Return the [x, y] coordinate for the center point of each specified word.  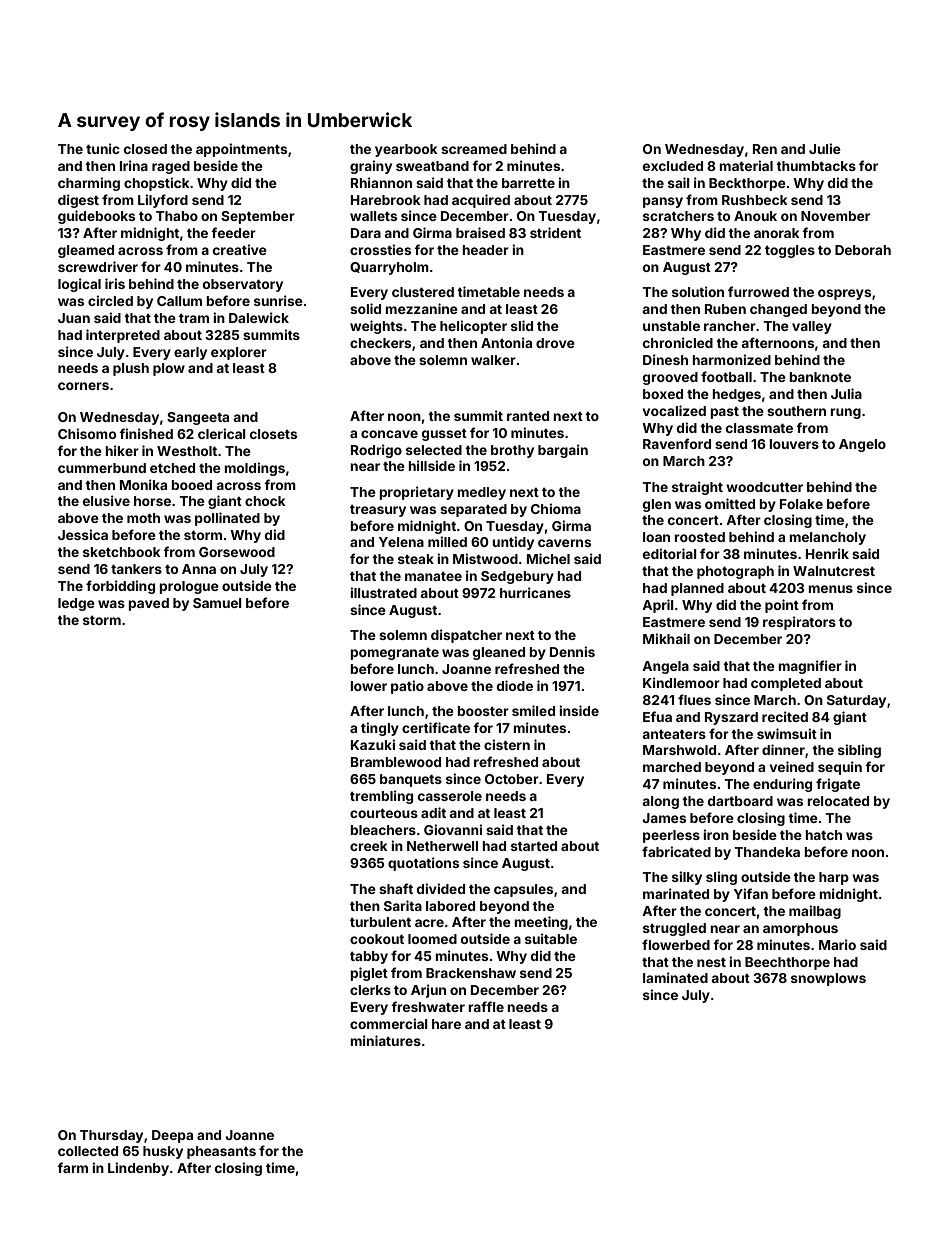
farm [72, 1167]
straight [697, 488]
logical [79, 285]
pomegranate [394, 654]
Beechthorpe [787, 963]
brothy [512, 451]
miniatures [385, 1040]
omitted [730, 503]
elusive [106, 500]
